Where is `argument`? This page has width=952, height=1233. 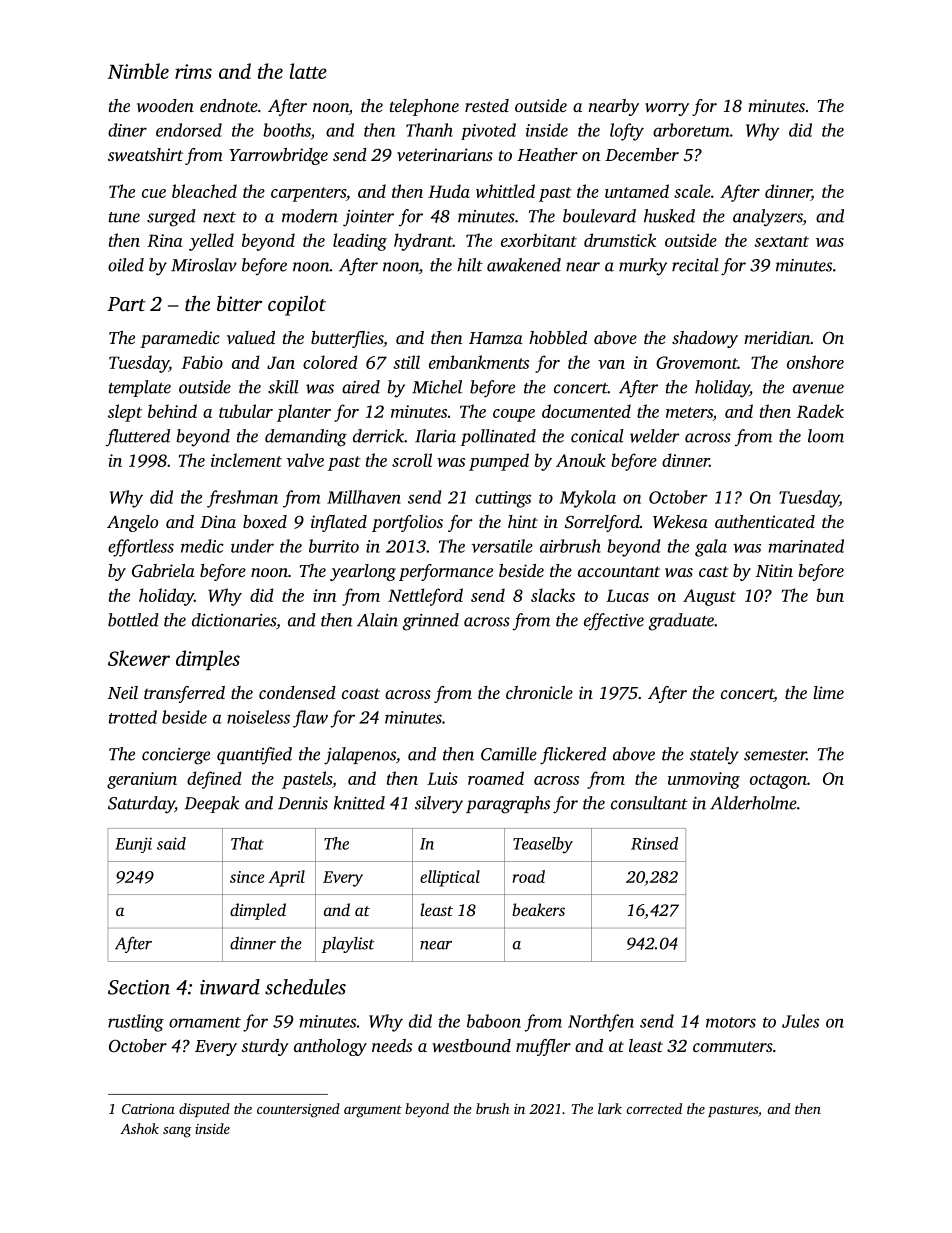 argument is located at coordinates (373, 1111).
